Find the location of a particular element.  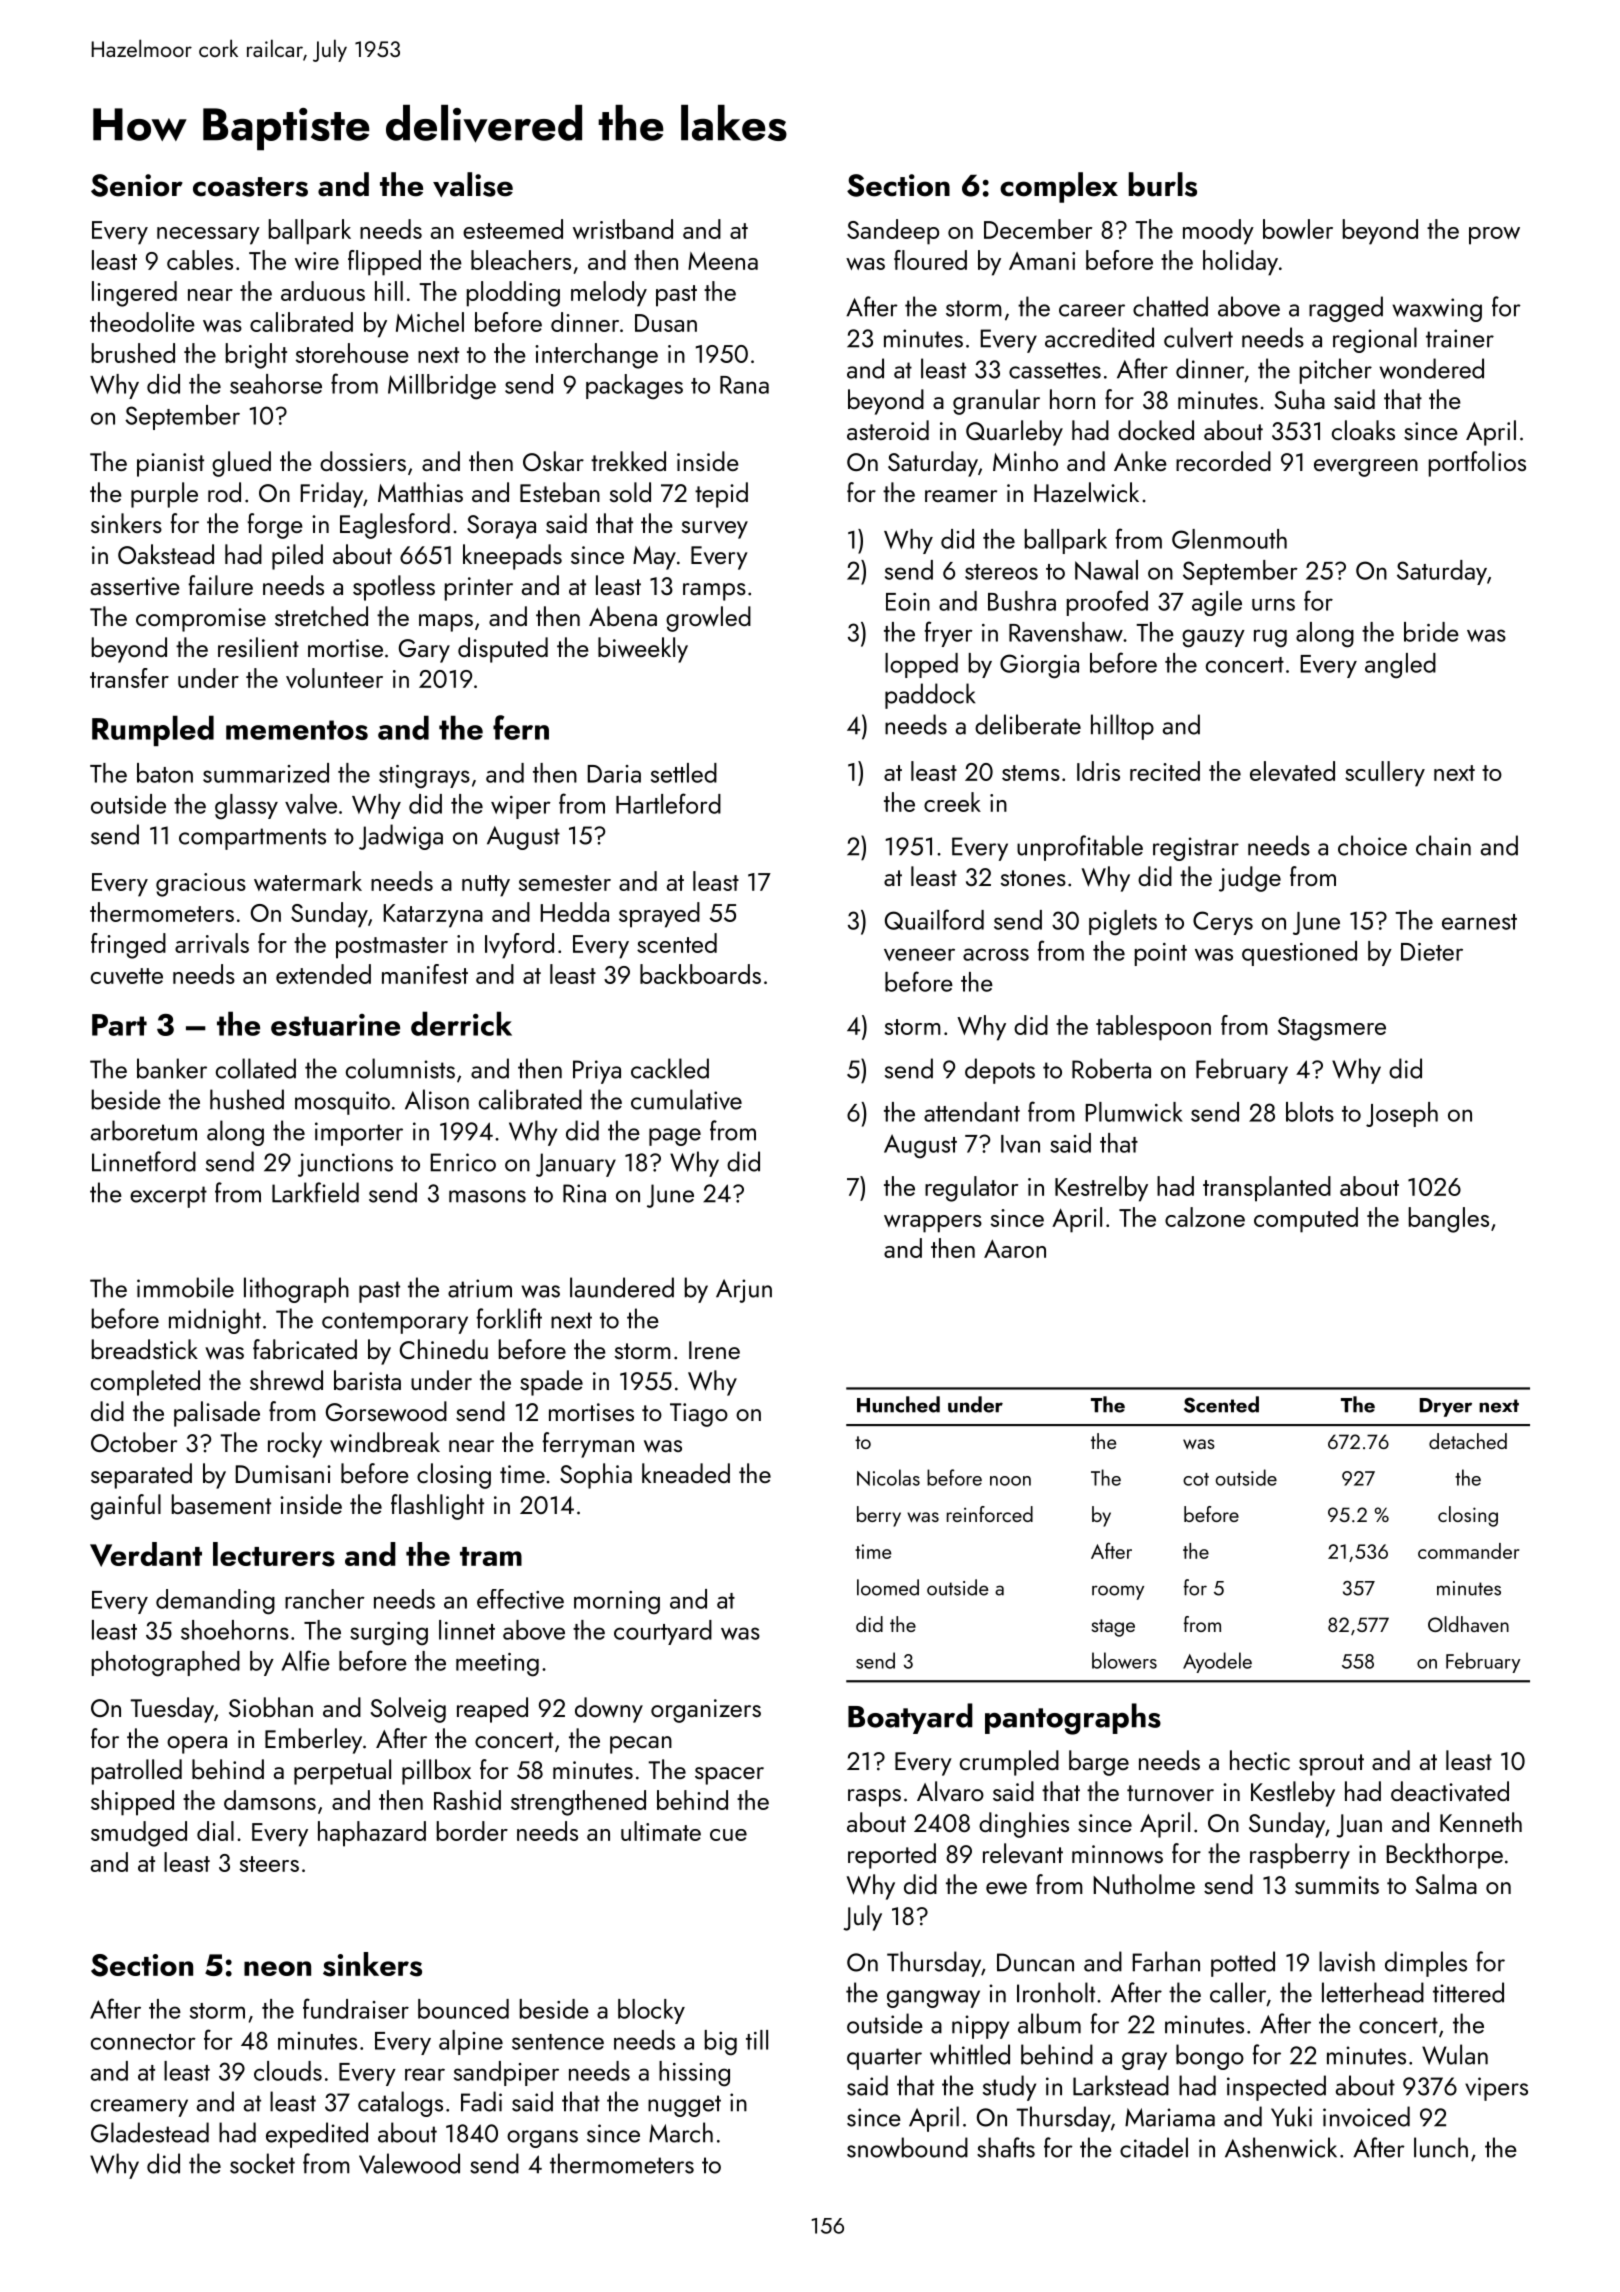

gauzy is located at coordinates (1213, 638).
